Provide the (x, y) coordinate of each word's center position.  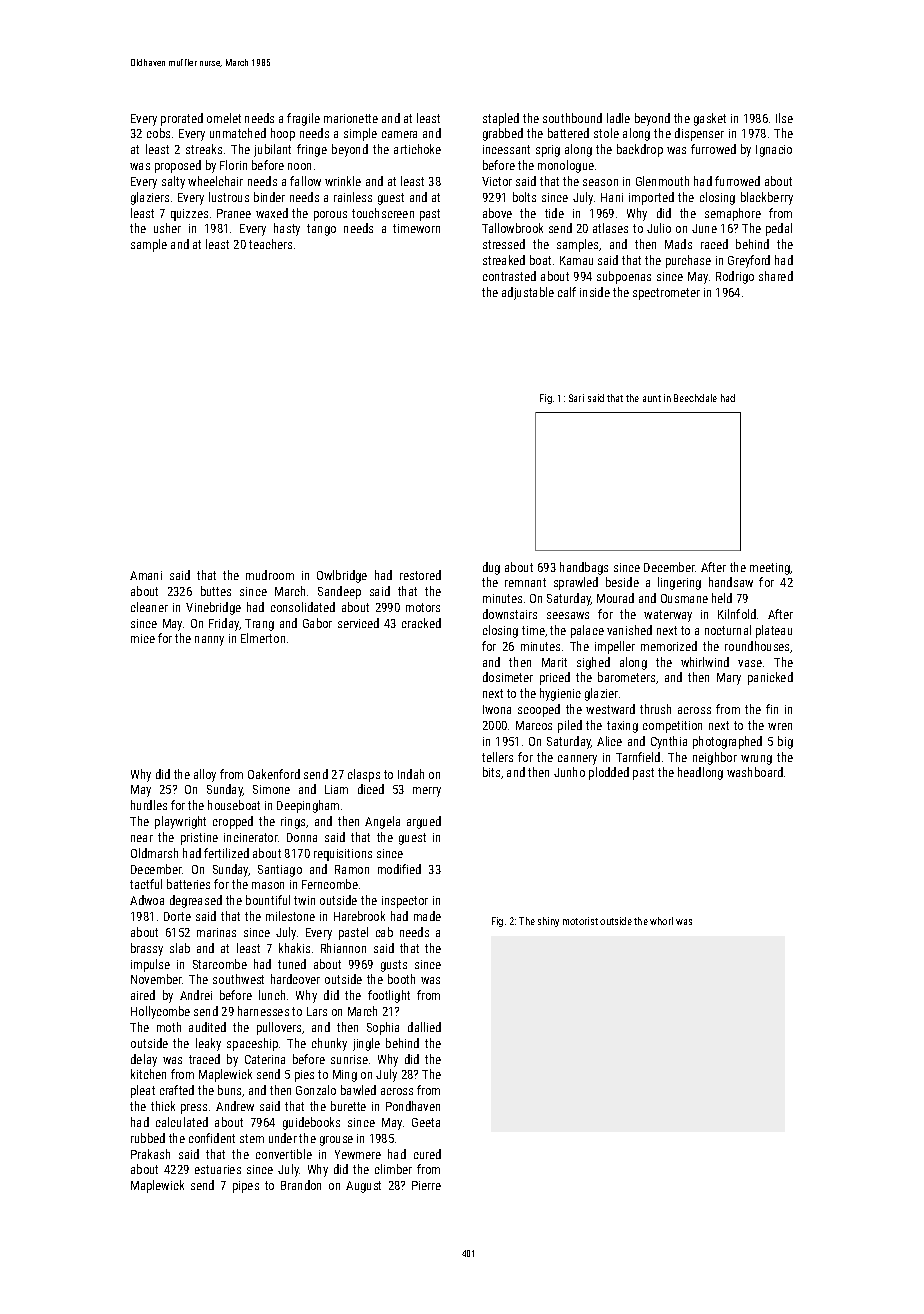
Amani (146, 575)
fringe (312, 150)
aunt (652, 398)
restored (420, 575)
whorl (661, 921)
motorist (580, 921)
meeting (770, 569)
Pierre (426, 1185)
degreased (196, 901)
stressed (504, 244)
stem (252, 1138)
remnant (525, 582)
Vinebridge (213, 608)
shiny (548, 922)
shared (776, 276)
